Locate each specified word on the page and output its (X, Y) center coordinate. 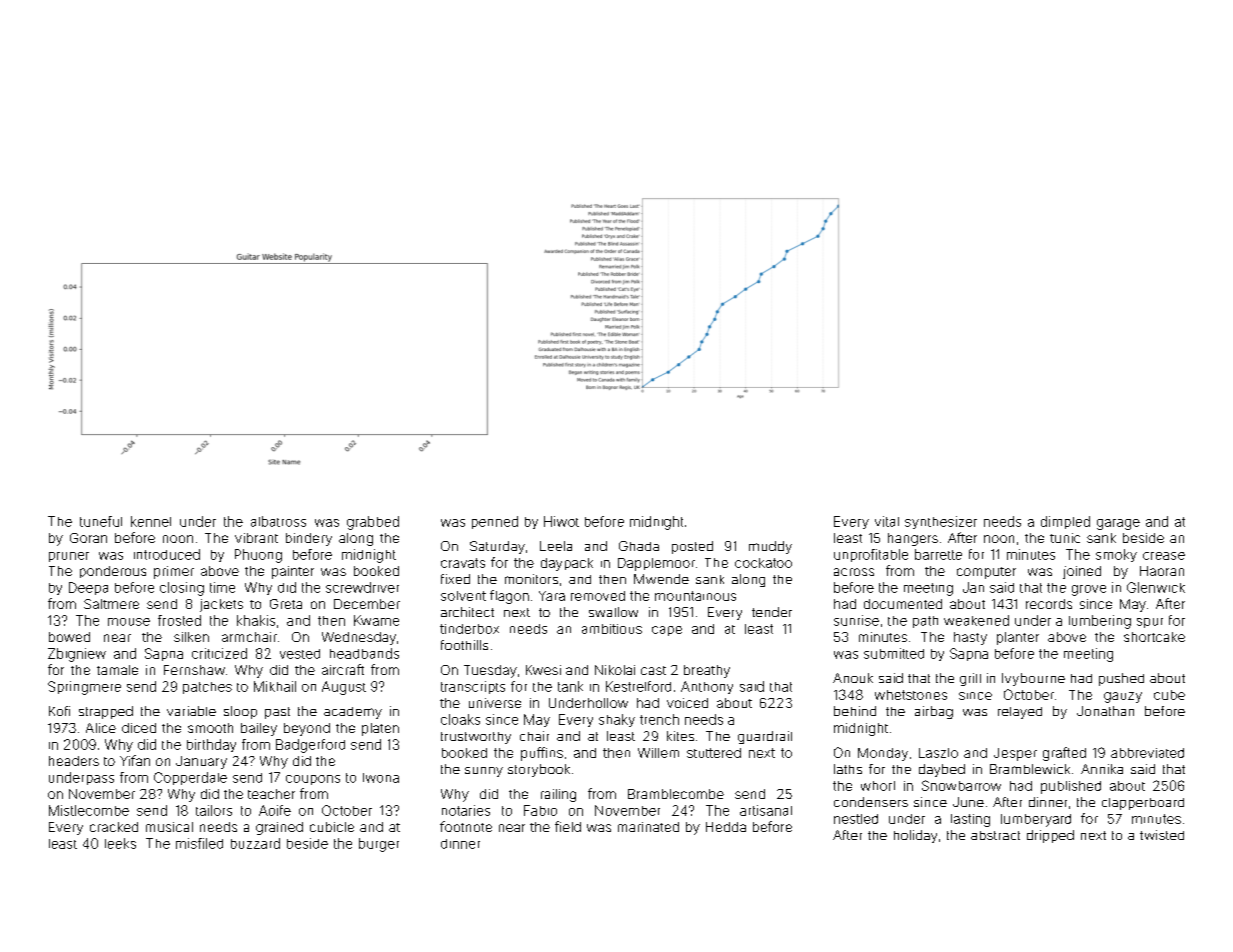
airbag (934, 712)
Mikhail (275, 686)
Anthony (707, 687)
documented (903, 604)
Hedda (726, 827)
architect (467, 612)
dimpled (1065, 522)
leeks (120, 843)
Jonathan (1105, 711)
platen (380, 729)
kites (680, 736)
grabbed (373, 523)
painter (293, 572)
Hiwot (561, 521)
